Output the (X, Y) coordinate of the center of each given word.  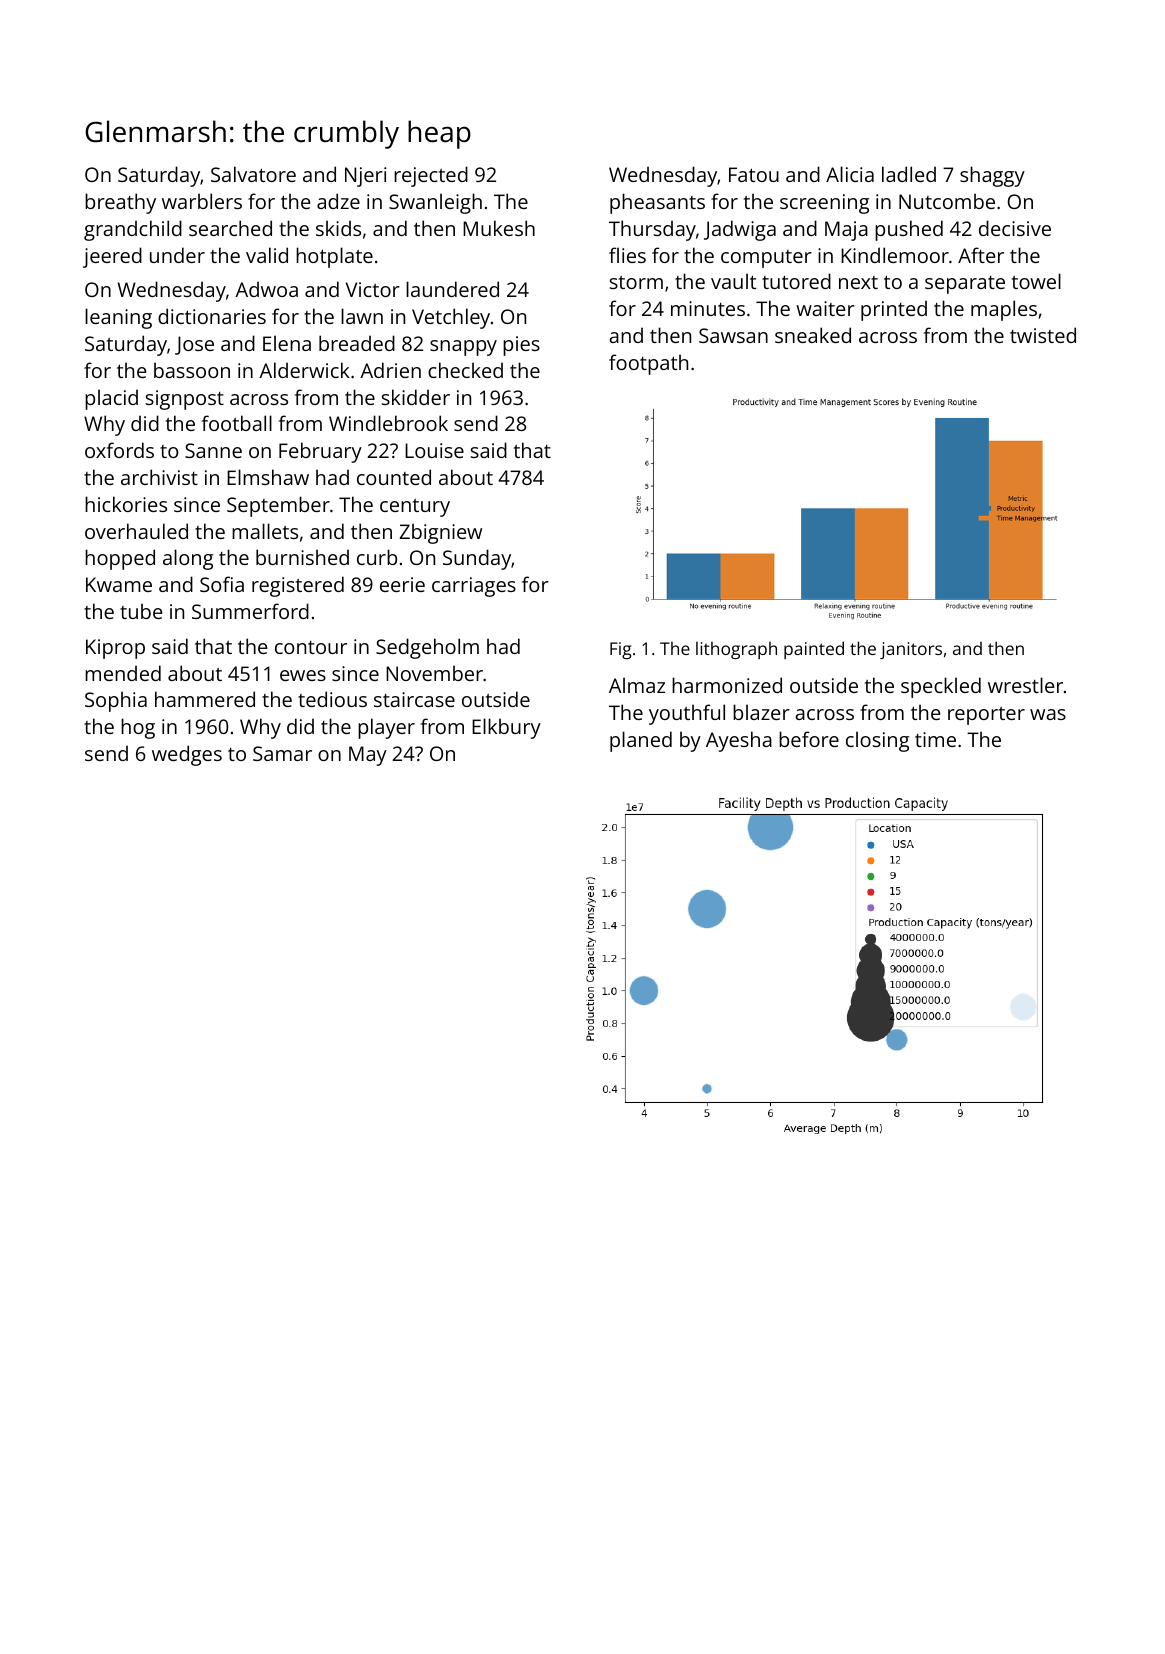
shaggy (992, 176)
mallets (265, 531)
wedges (187, 755)
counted (394, 477)
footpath (648, 364)
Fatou (754, 174)
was (1048, 714)
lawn (362, 316)
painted (814, 650)
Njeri (365, 177)
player (386, 728)
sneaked (813, 335)
